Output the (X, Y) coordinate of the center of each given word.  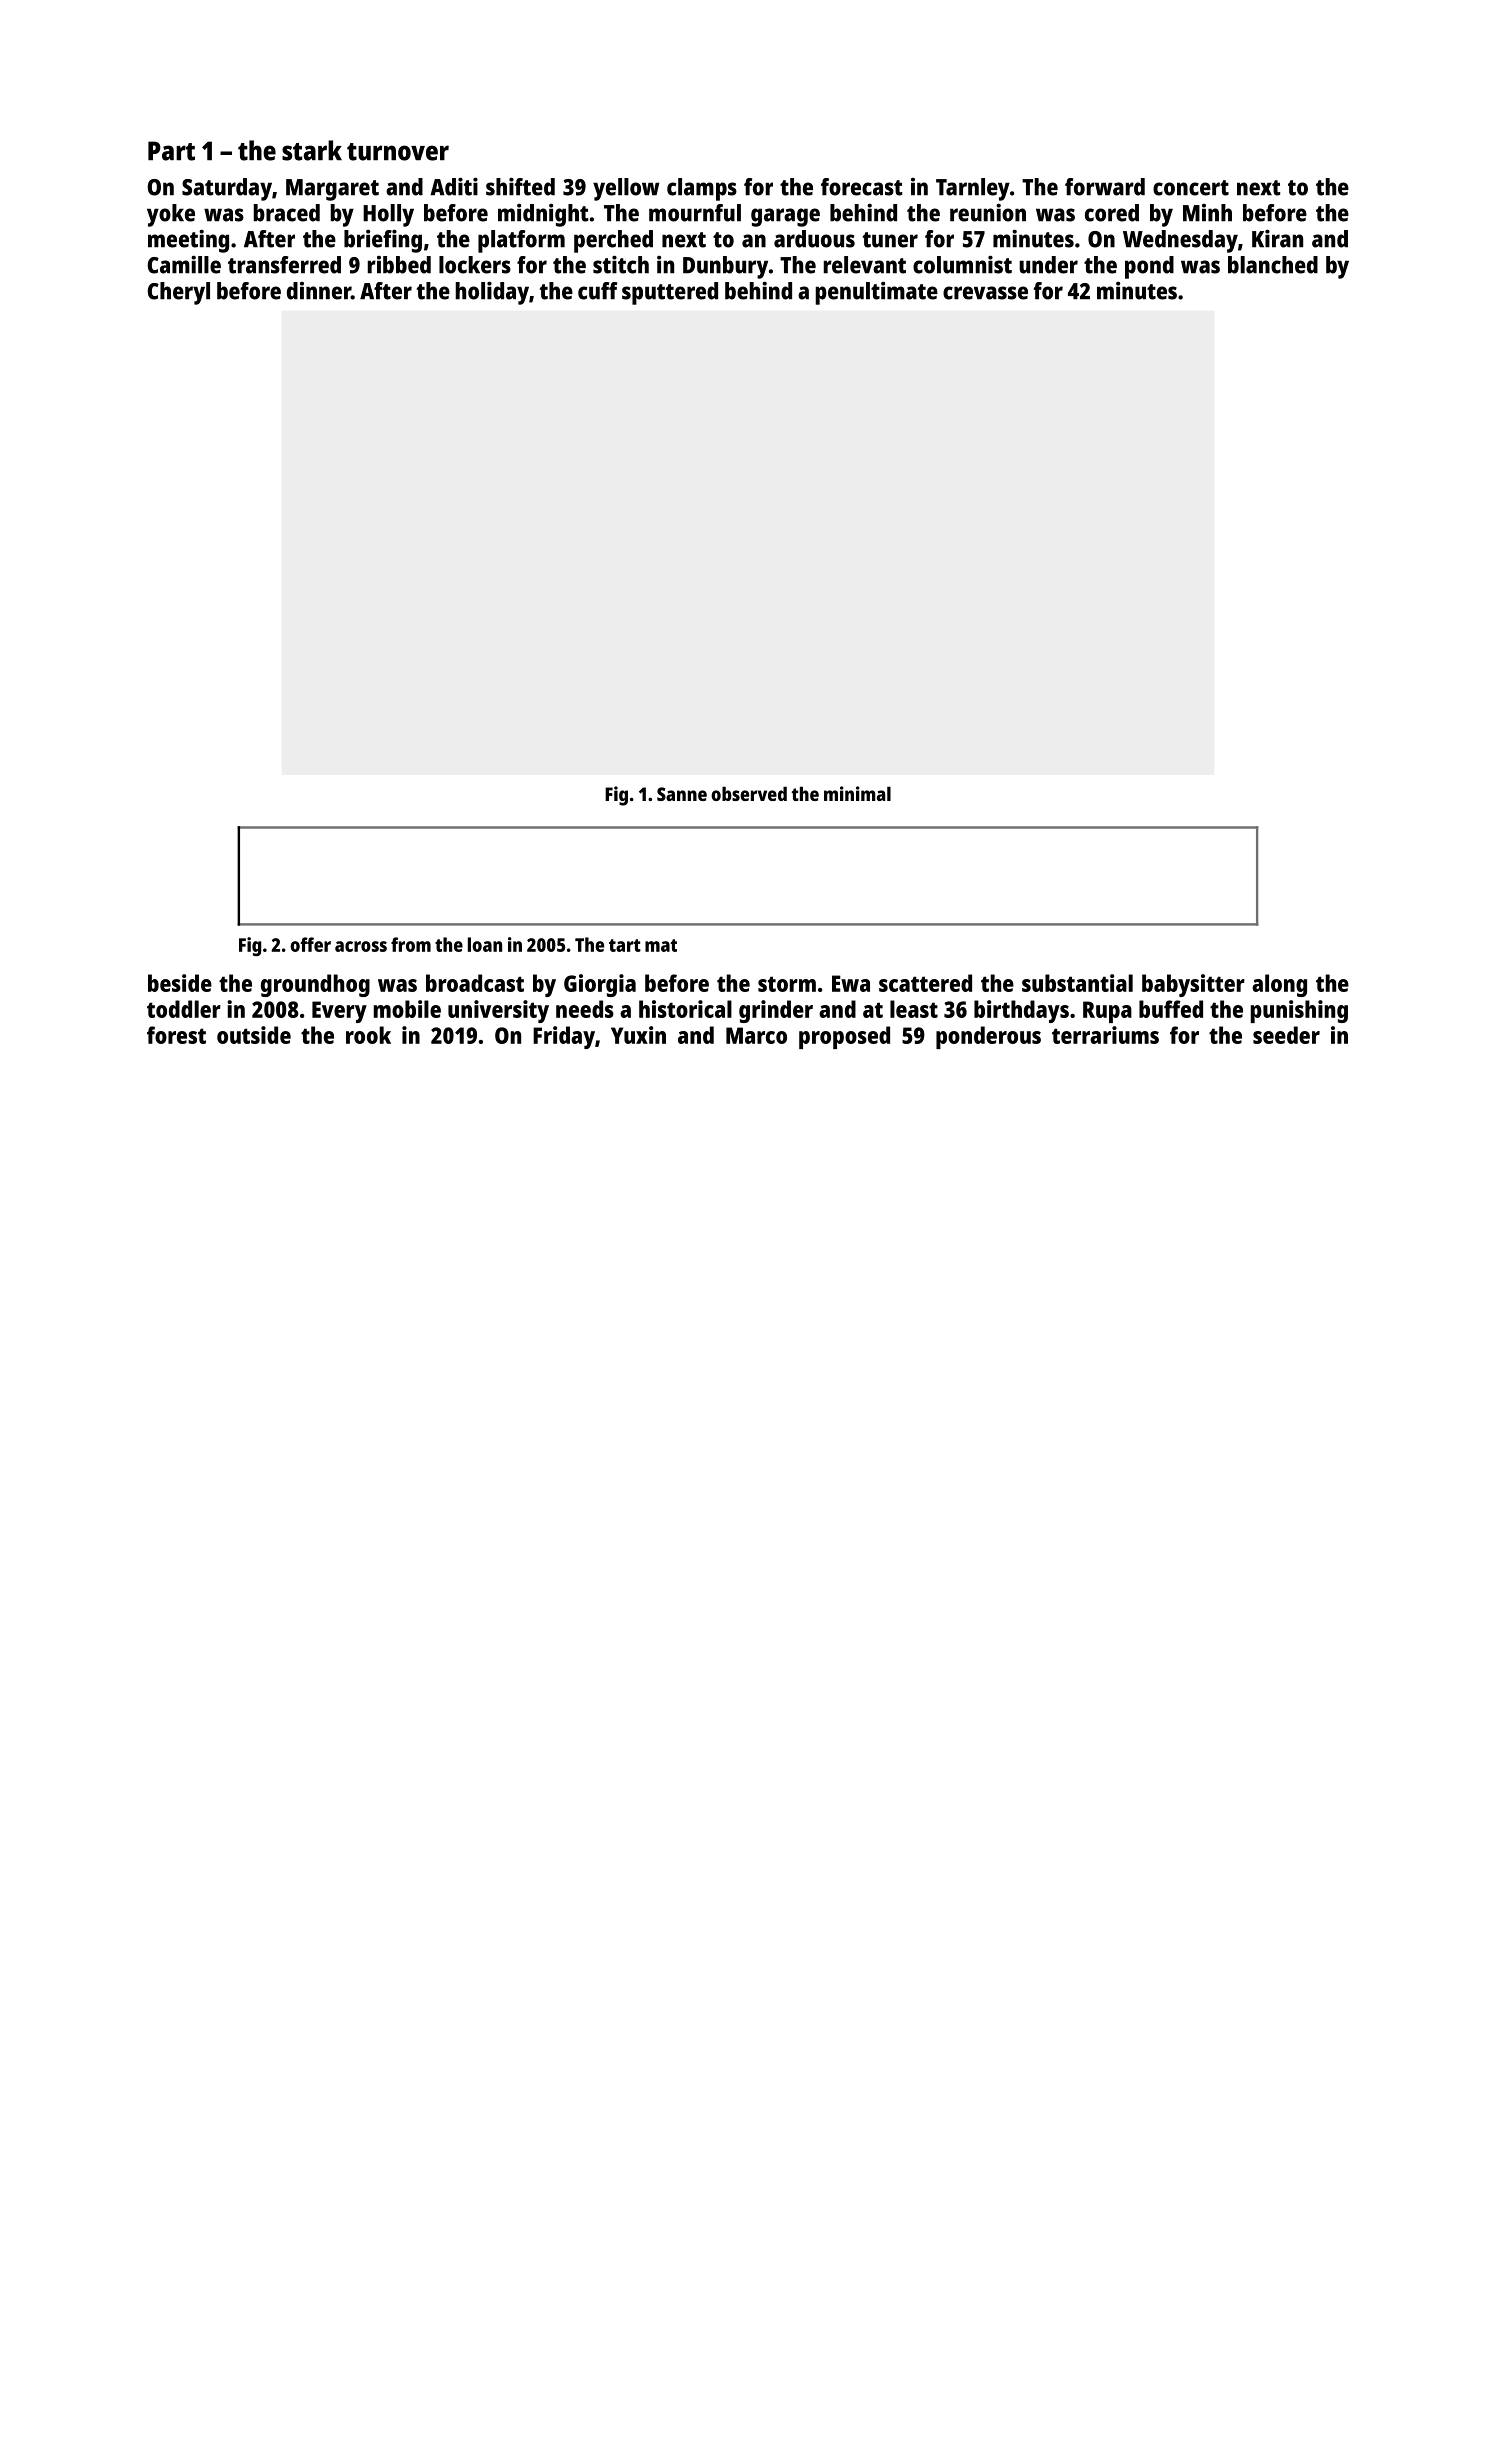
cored (1112, 213)
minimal (857, 793)
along (1279, 985)
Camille (184, 264)
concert (1191, 188)
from (411, 944)
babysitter (1193, 985)
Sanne (682, 794)
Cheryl (178, 293)
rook (368, 1035)
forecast (861, 187)
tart (625, 945)
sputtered (670, 293)
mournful (695, 213)
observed (749, 793)
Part (171, 151)
